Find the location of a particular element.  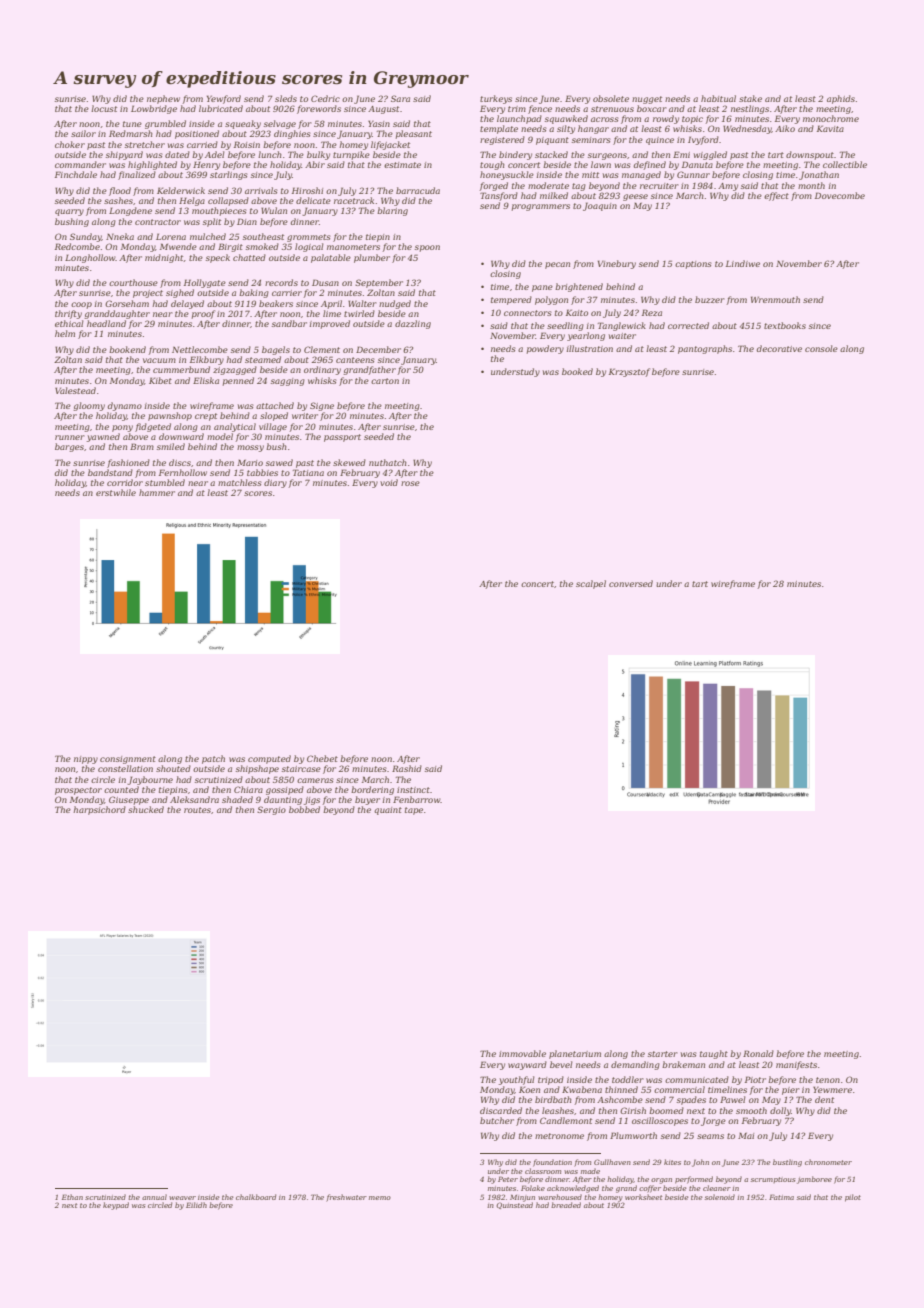

sailor is located at coordinates (83, 133).
